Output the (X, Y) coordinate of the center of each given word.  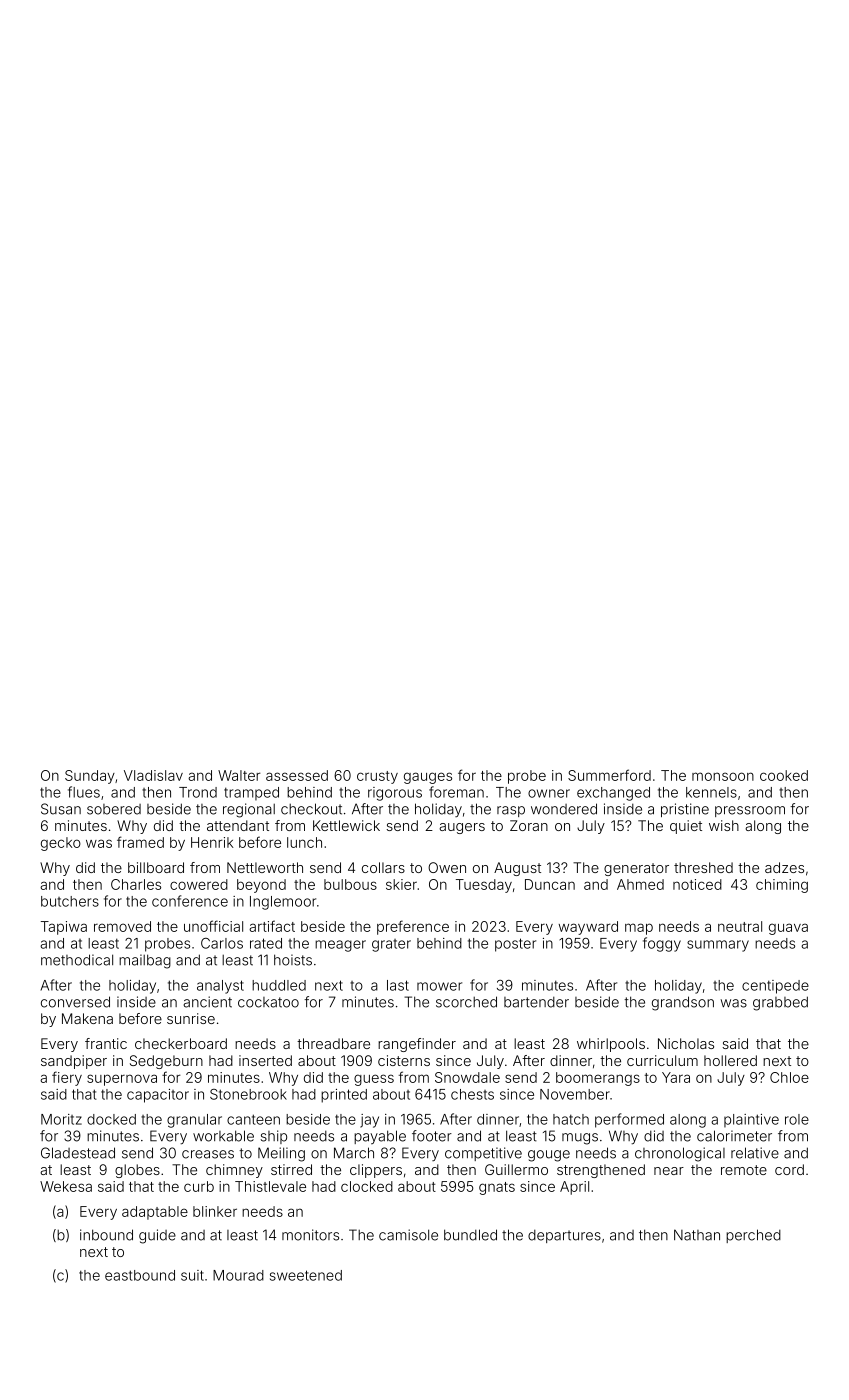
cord (789, 1169)
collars (383, 867)
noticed (697, 884)
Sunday (90, 777)
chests (472, 1094)
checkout (311, 809)
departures (564, 1236)
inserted (265, 1060)
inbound (106, 1235)
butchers (70, 901)
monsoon (723, 776)
